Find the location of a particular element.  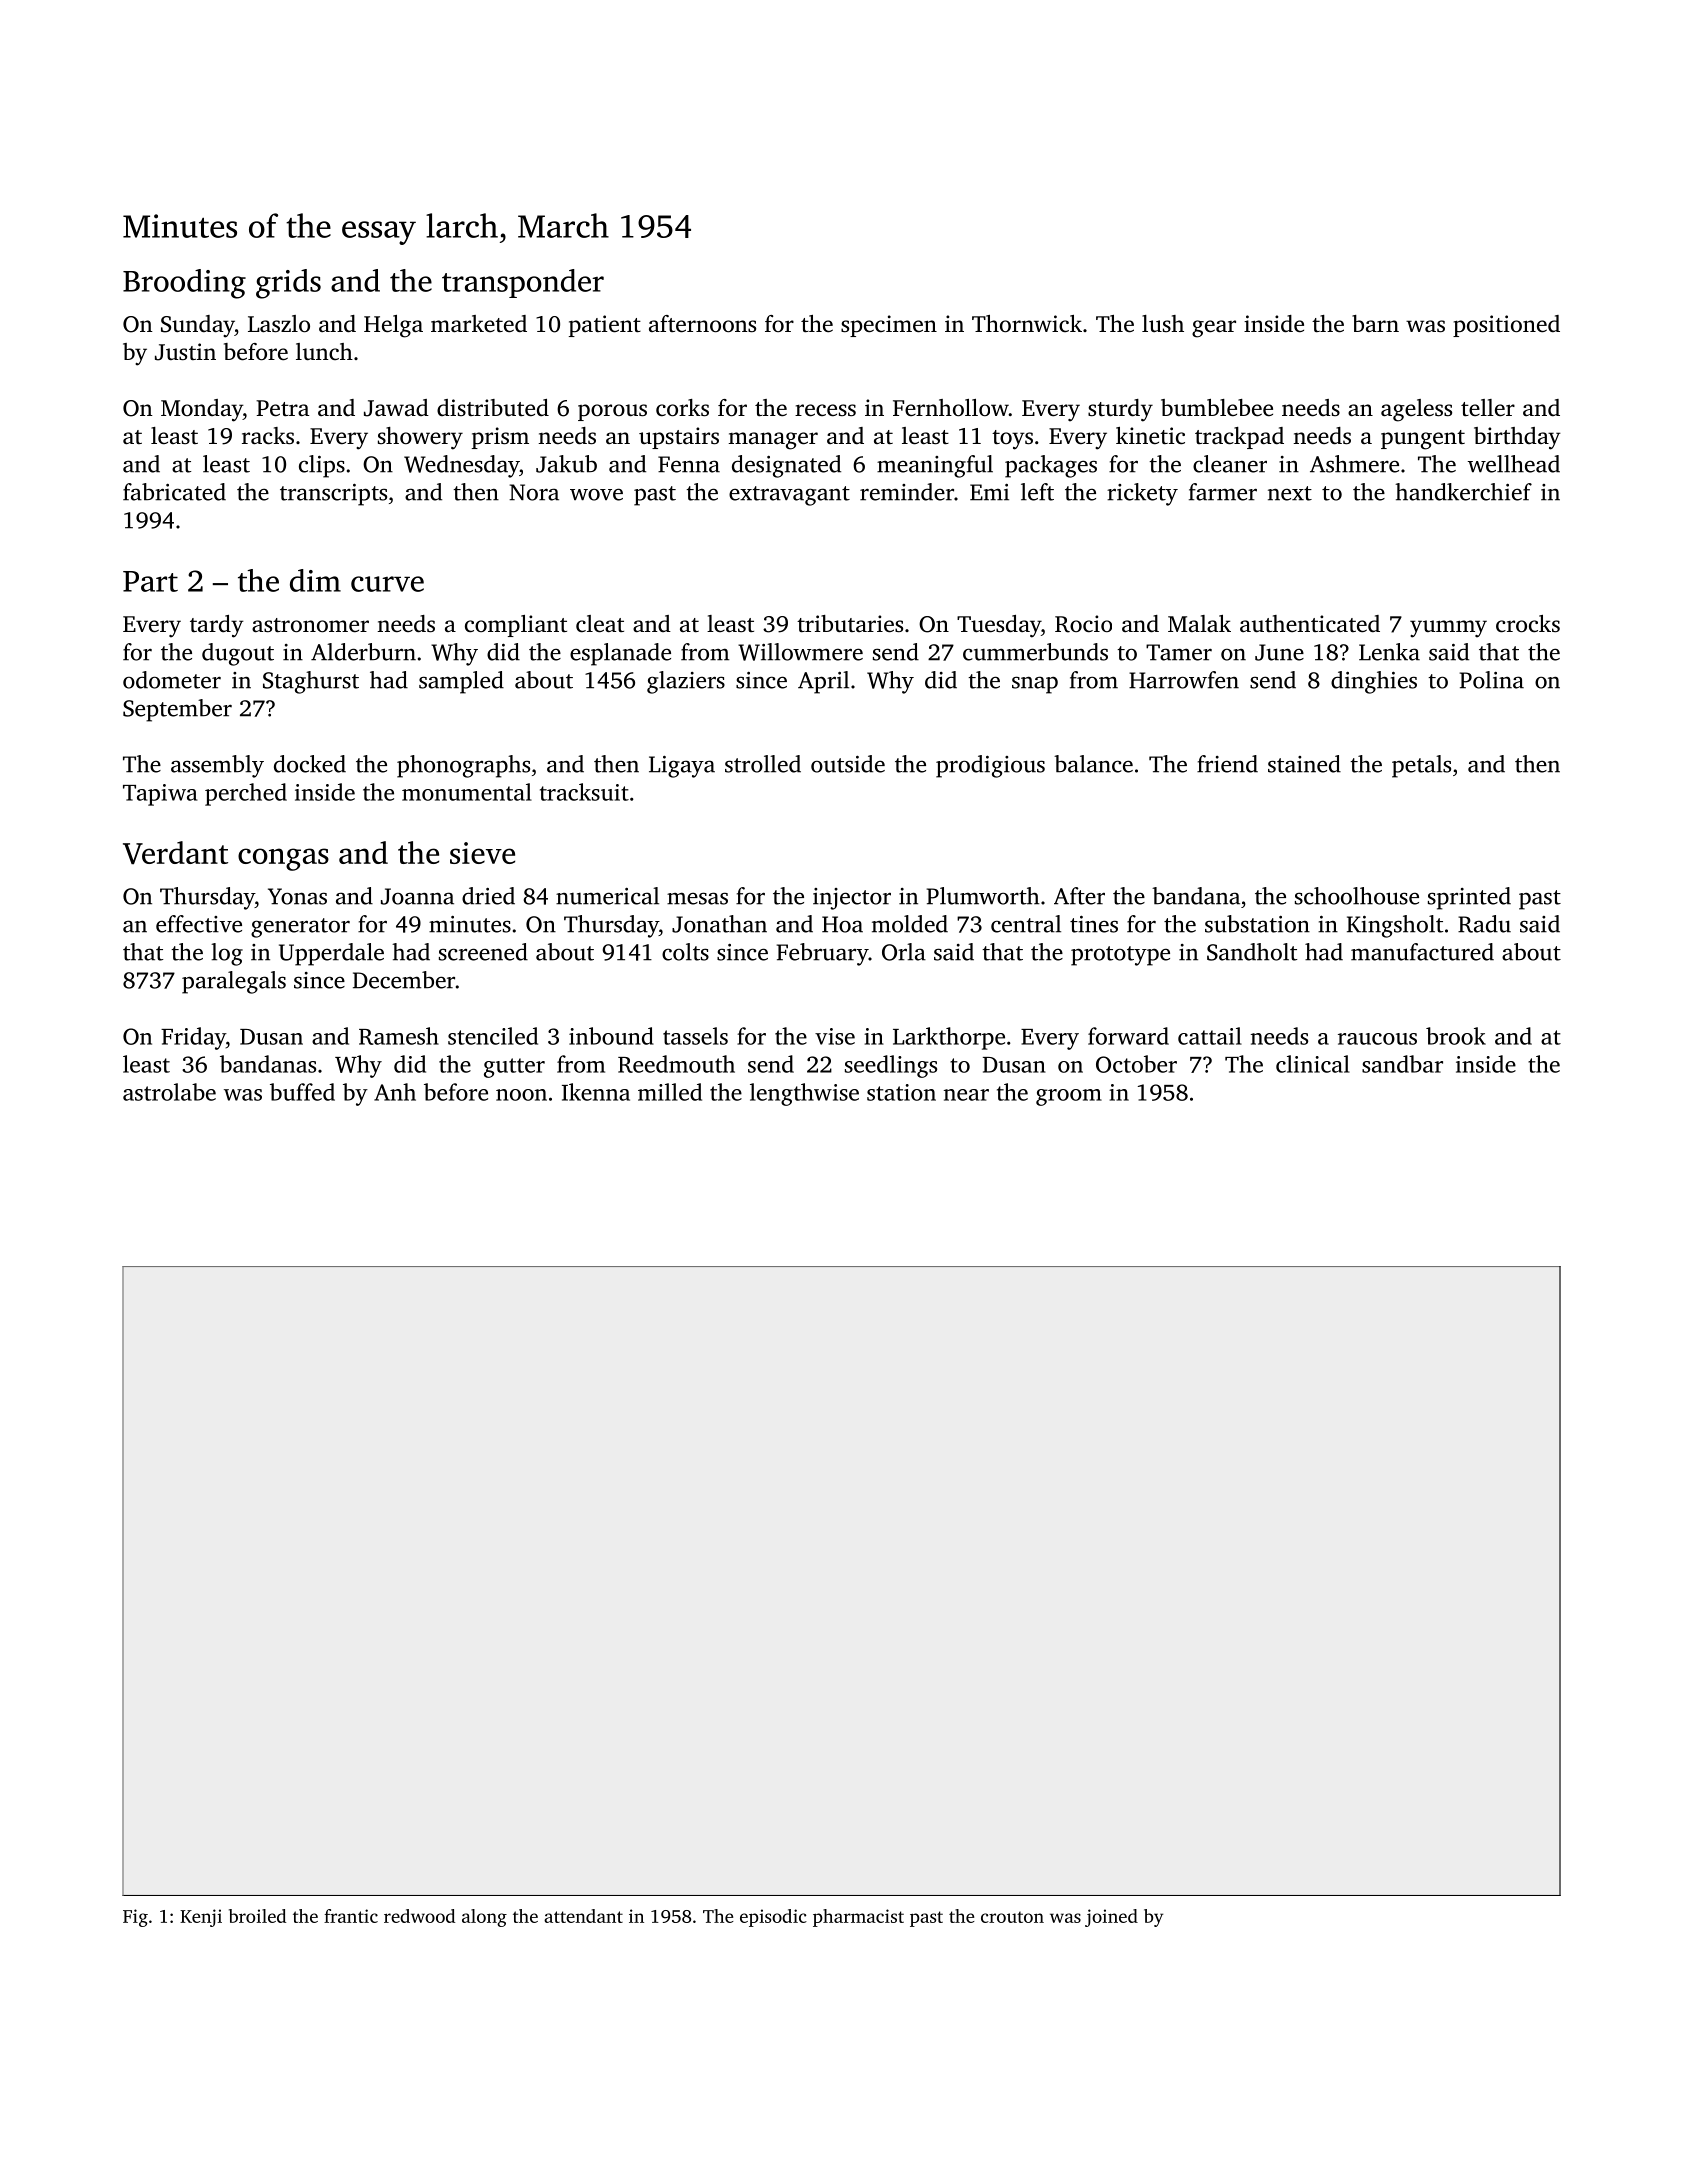

grids is located at coordinates (288, 284).
